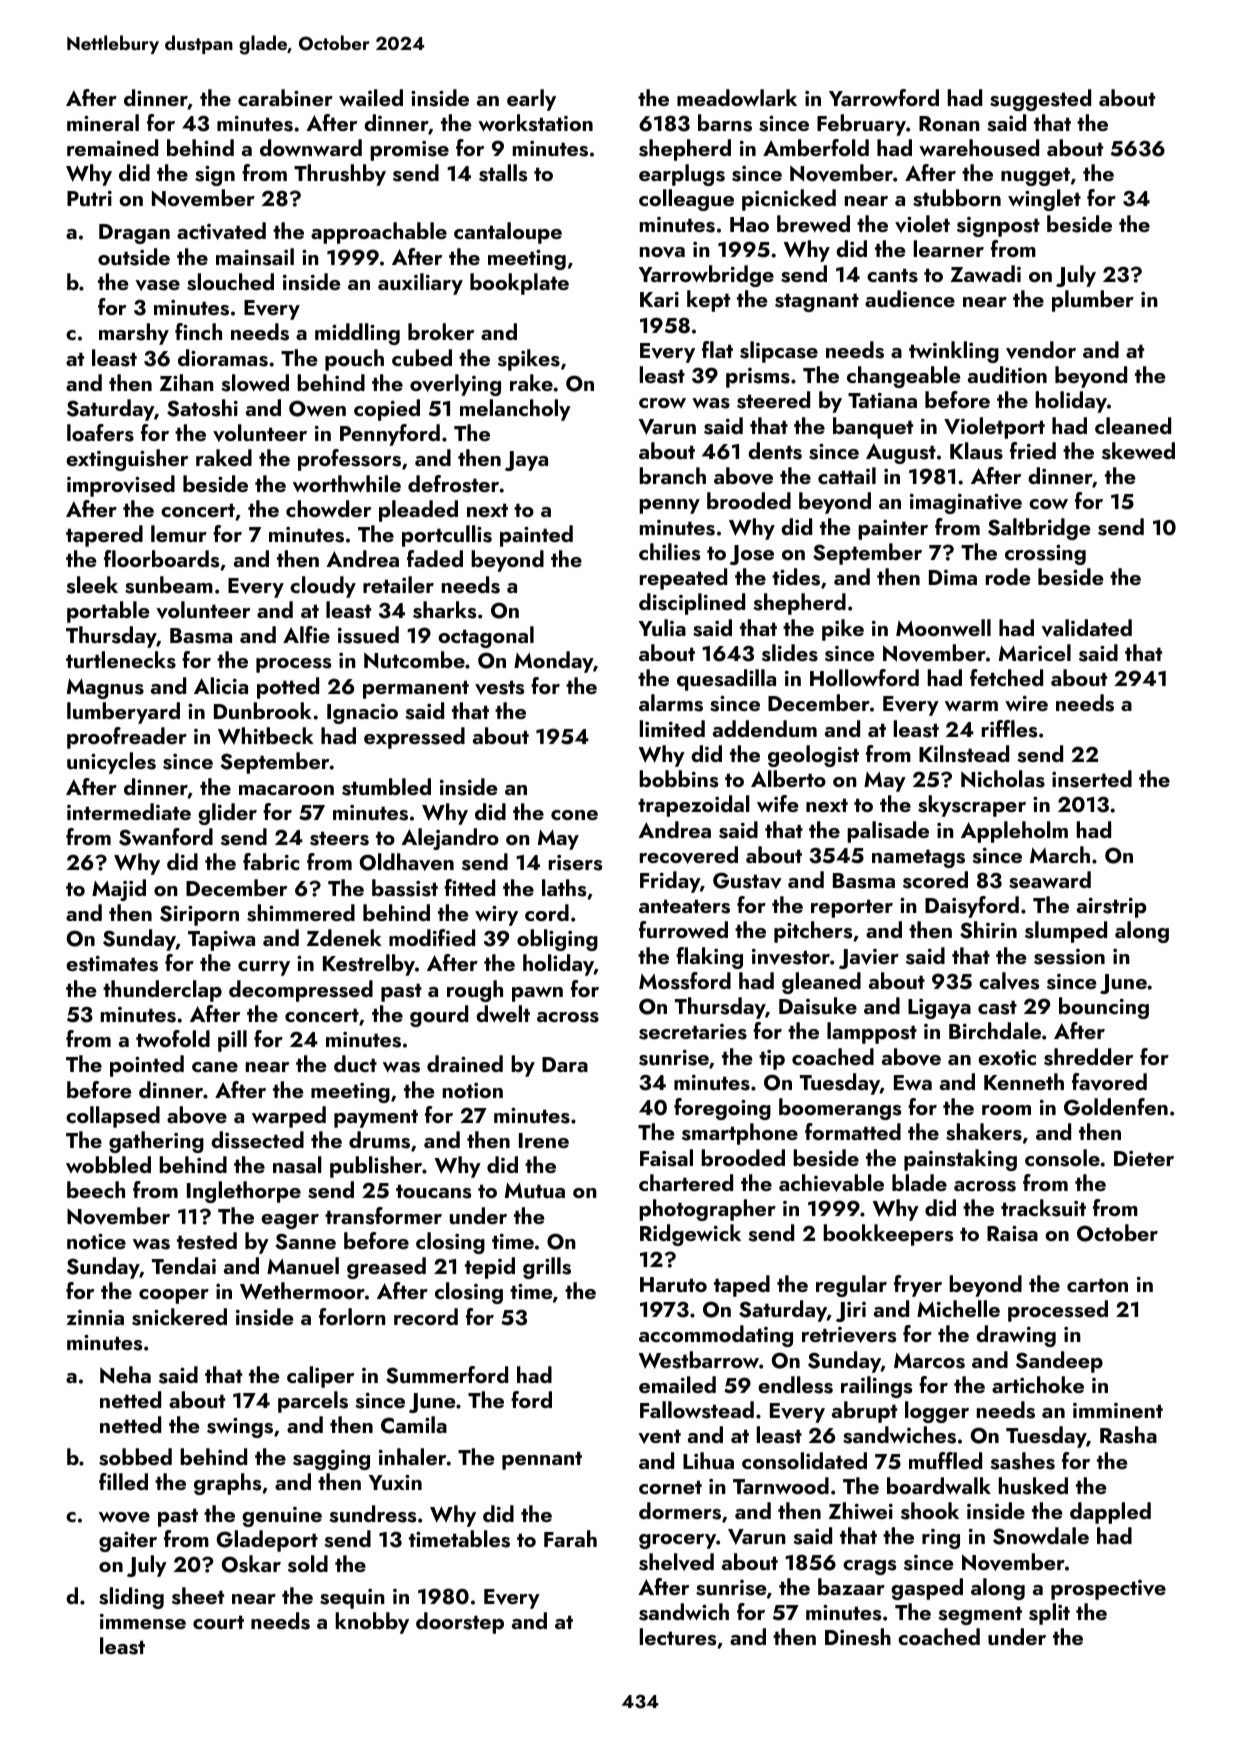 The width and height of the page is (1243, 1757). What do you see at coordinates (1040, 100) in the page?
I see `suggested` at bounding box center [1040, 100].
